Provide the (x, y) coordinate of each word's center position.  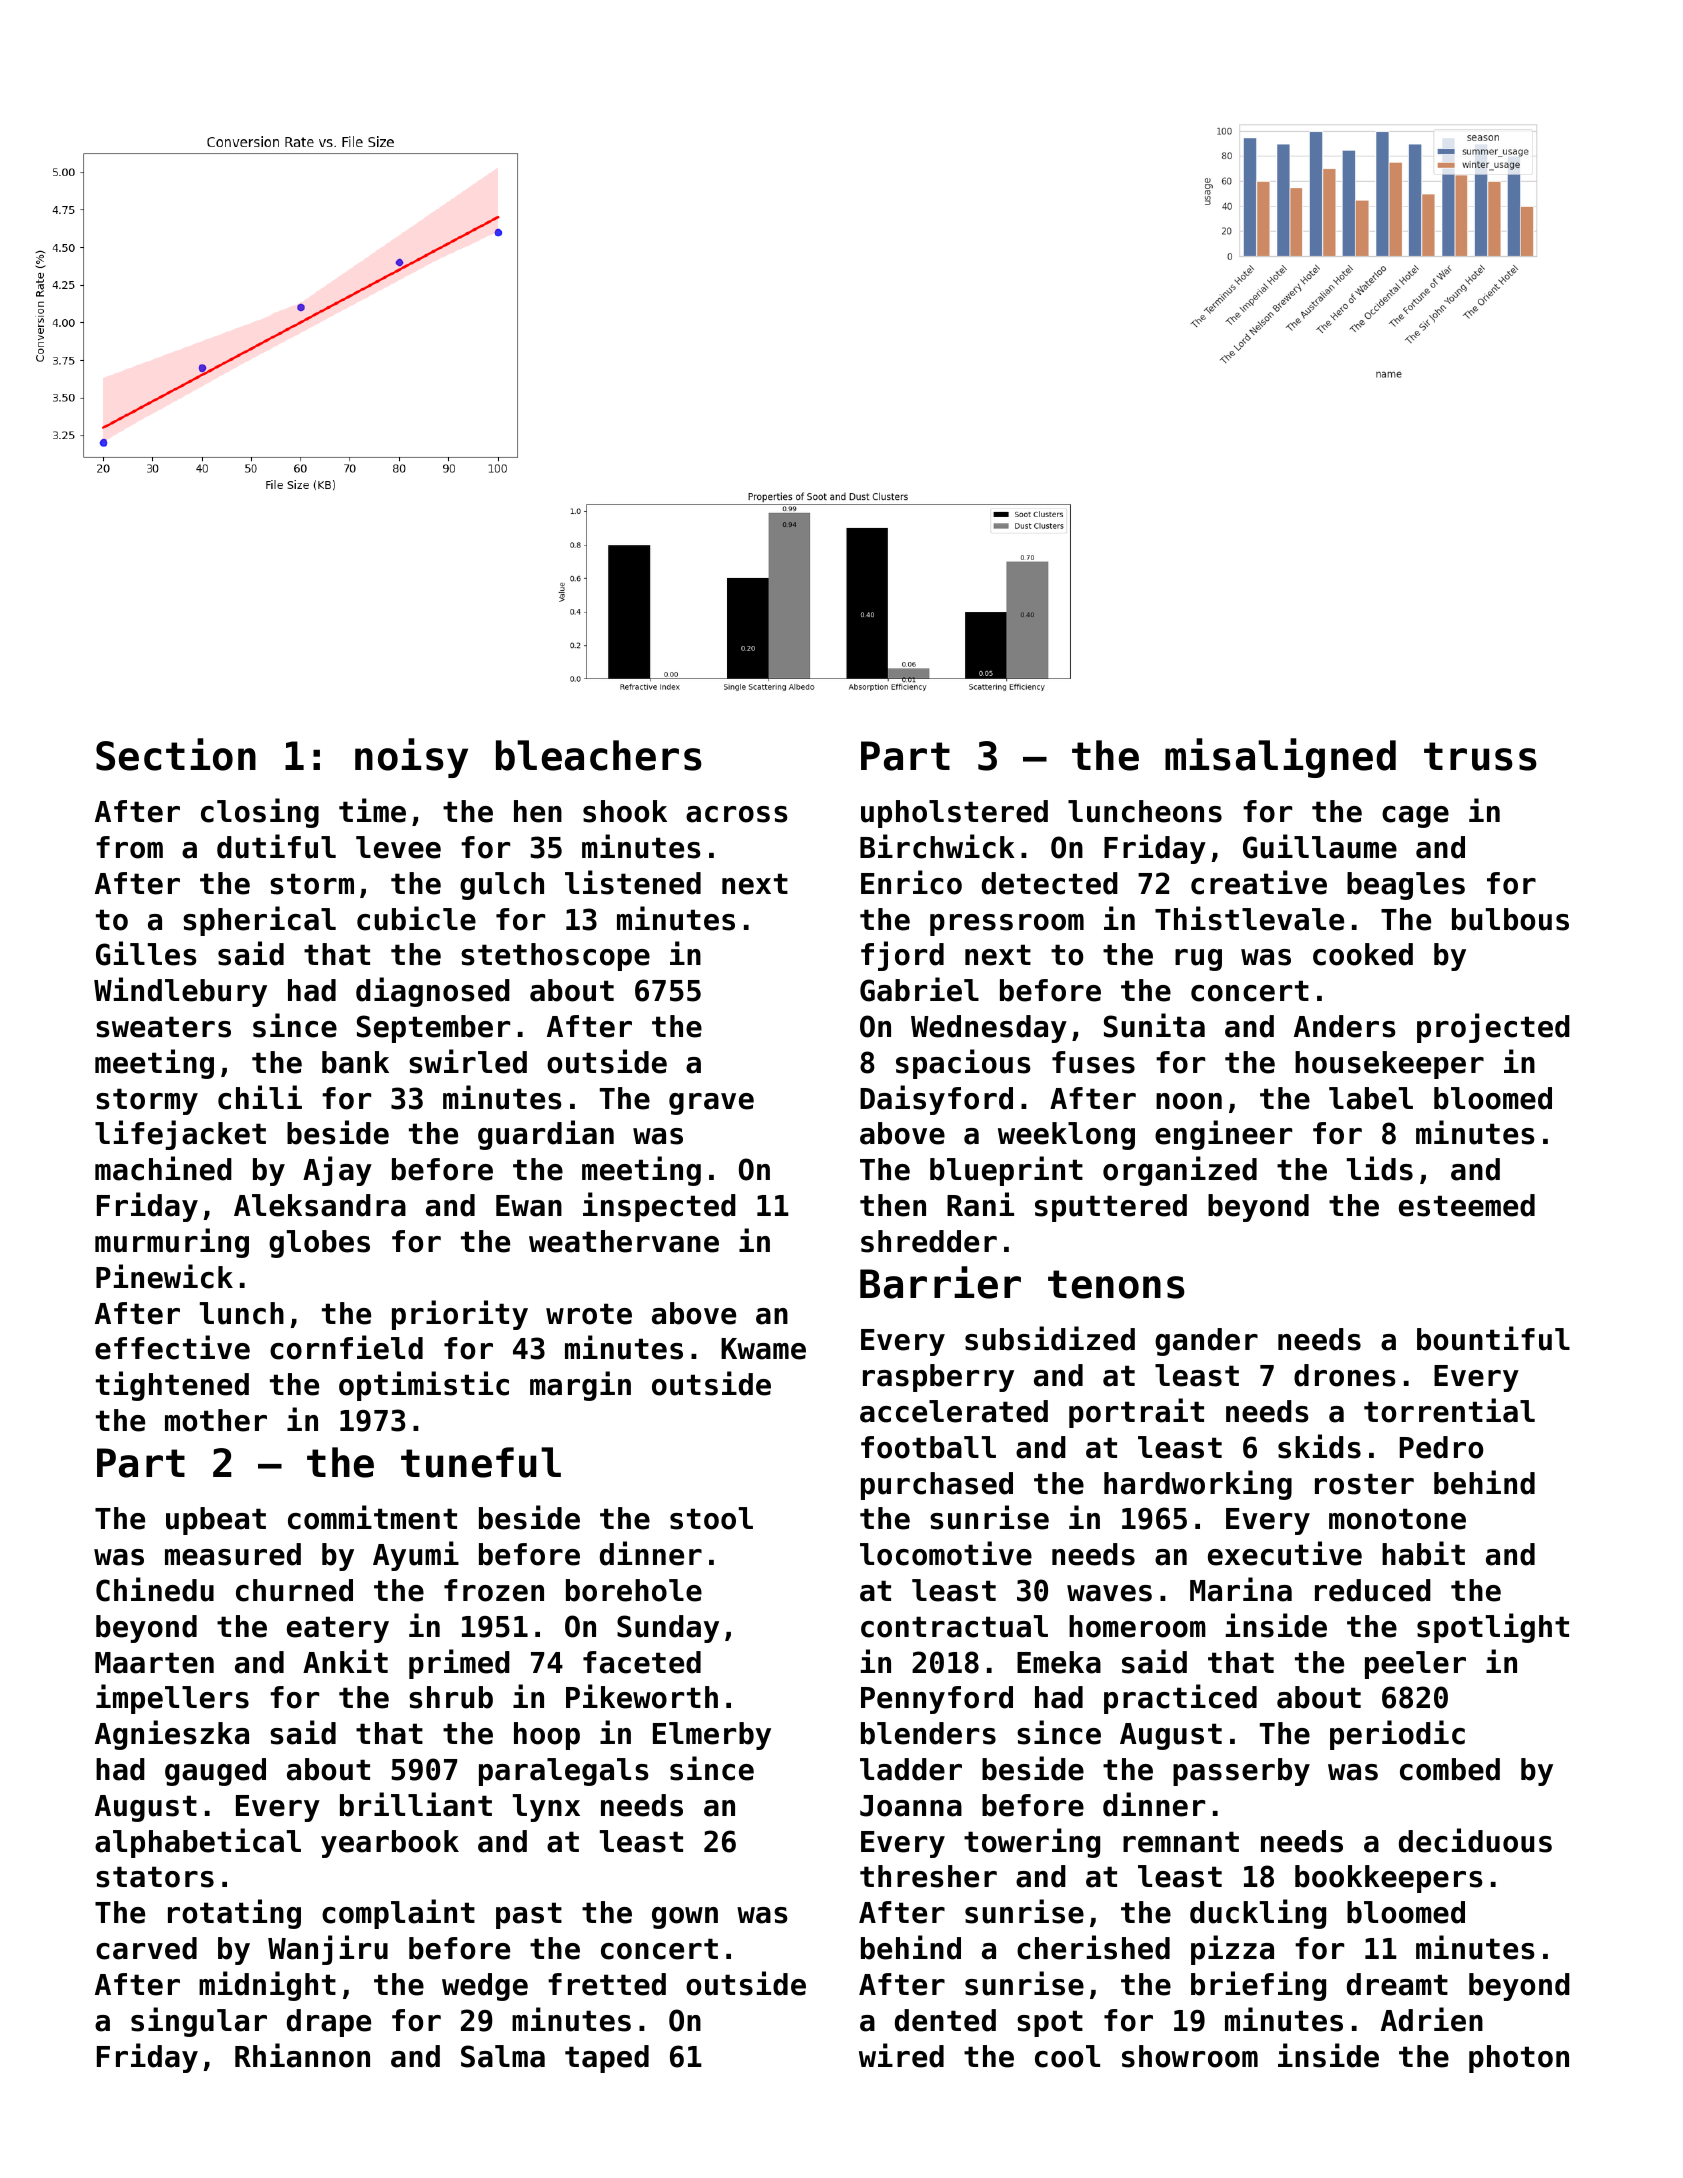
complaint (398, 1914)
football (928, 1447)
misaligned (1280, 758)
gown (685, 1918)
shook (625, 811)
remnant (1181, 1842)
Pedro (1441, 1447)
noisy (411, 758)
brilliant (416, 1804)
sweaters (163, 1027)
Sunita (1154, 1025)
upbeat (216, 1521)
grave (711, 1104)
